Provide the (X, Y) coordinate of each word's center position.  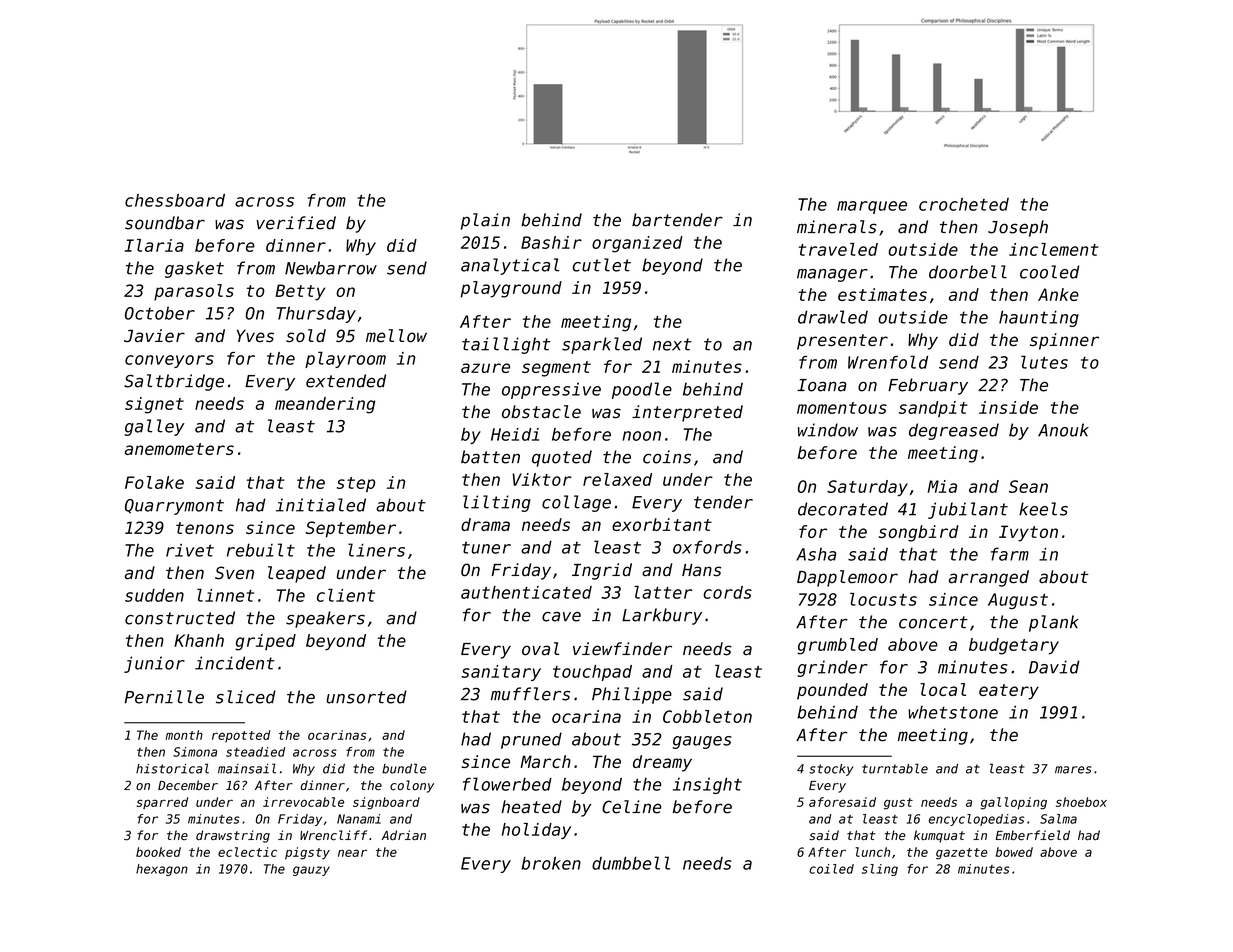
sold (306, 336)
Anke (1058, 294)
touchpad (592, 673)
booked (158, 852)
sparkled (602, 345)
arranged (989, 578)
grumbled (837, 646)
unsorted (366, 697)
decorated (843, 509)
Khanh (199, 640)
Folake (154, 482)
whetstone (953, 712)
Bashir (551, 242)
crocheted (964, 204)
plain (485, 221)
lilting (497, 503)
